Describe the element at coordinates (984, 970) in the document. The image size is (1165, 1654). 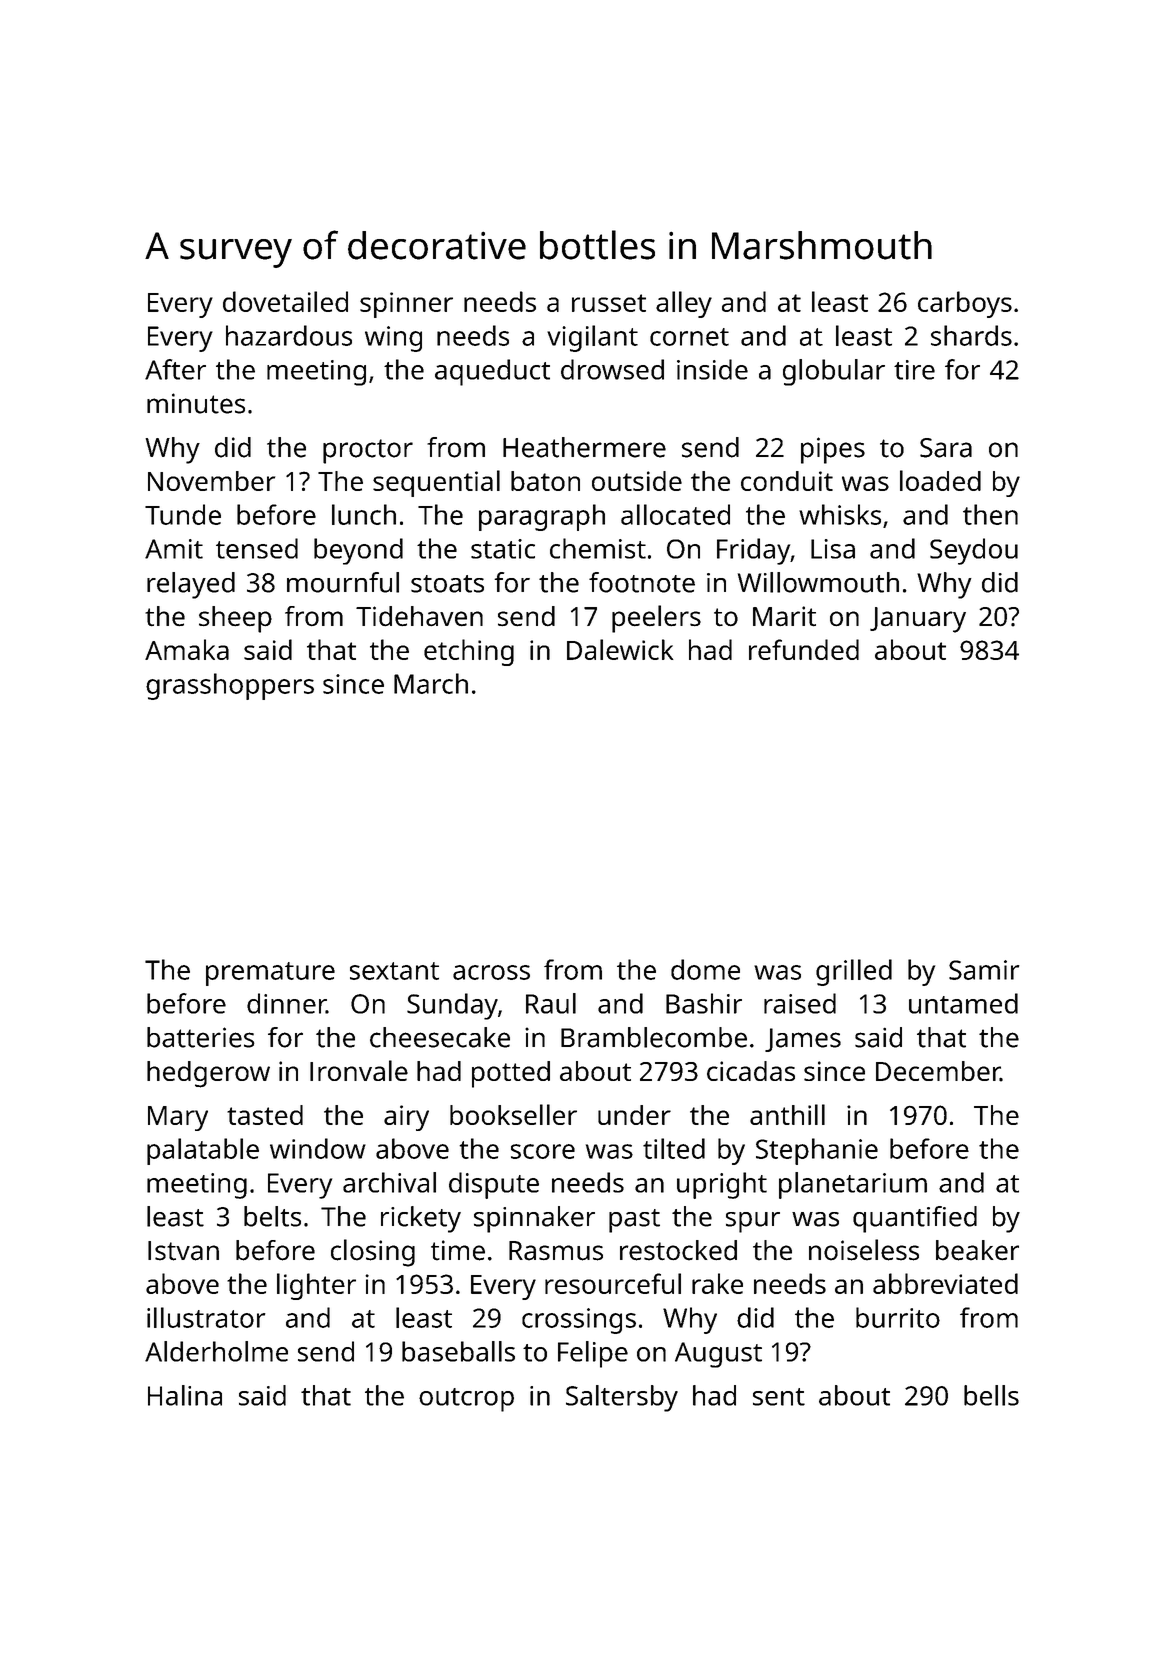
I see `Samir` at that location.
